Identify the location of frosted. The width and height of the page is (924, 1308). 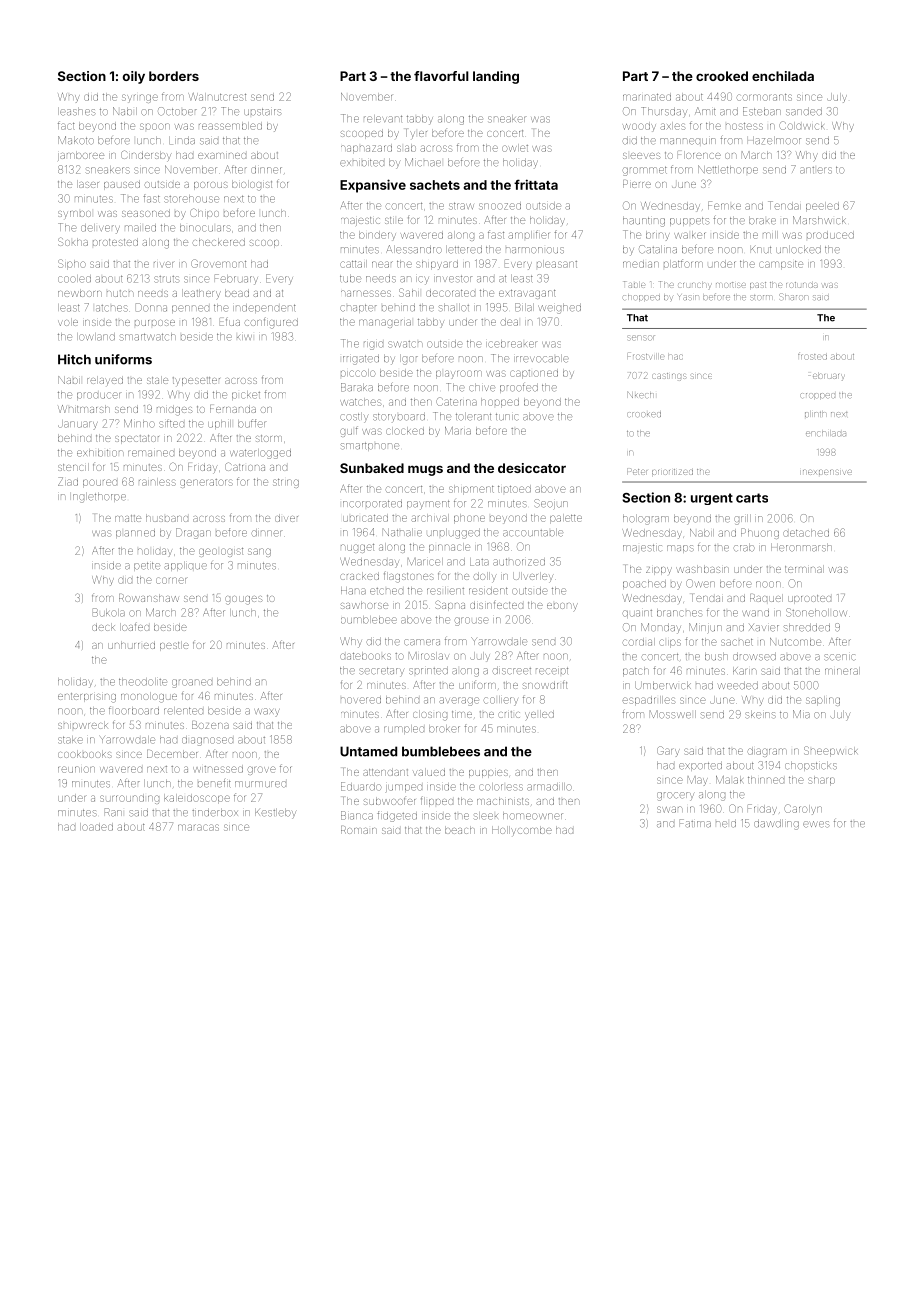
(812, 357).
